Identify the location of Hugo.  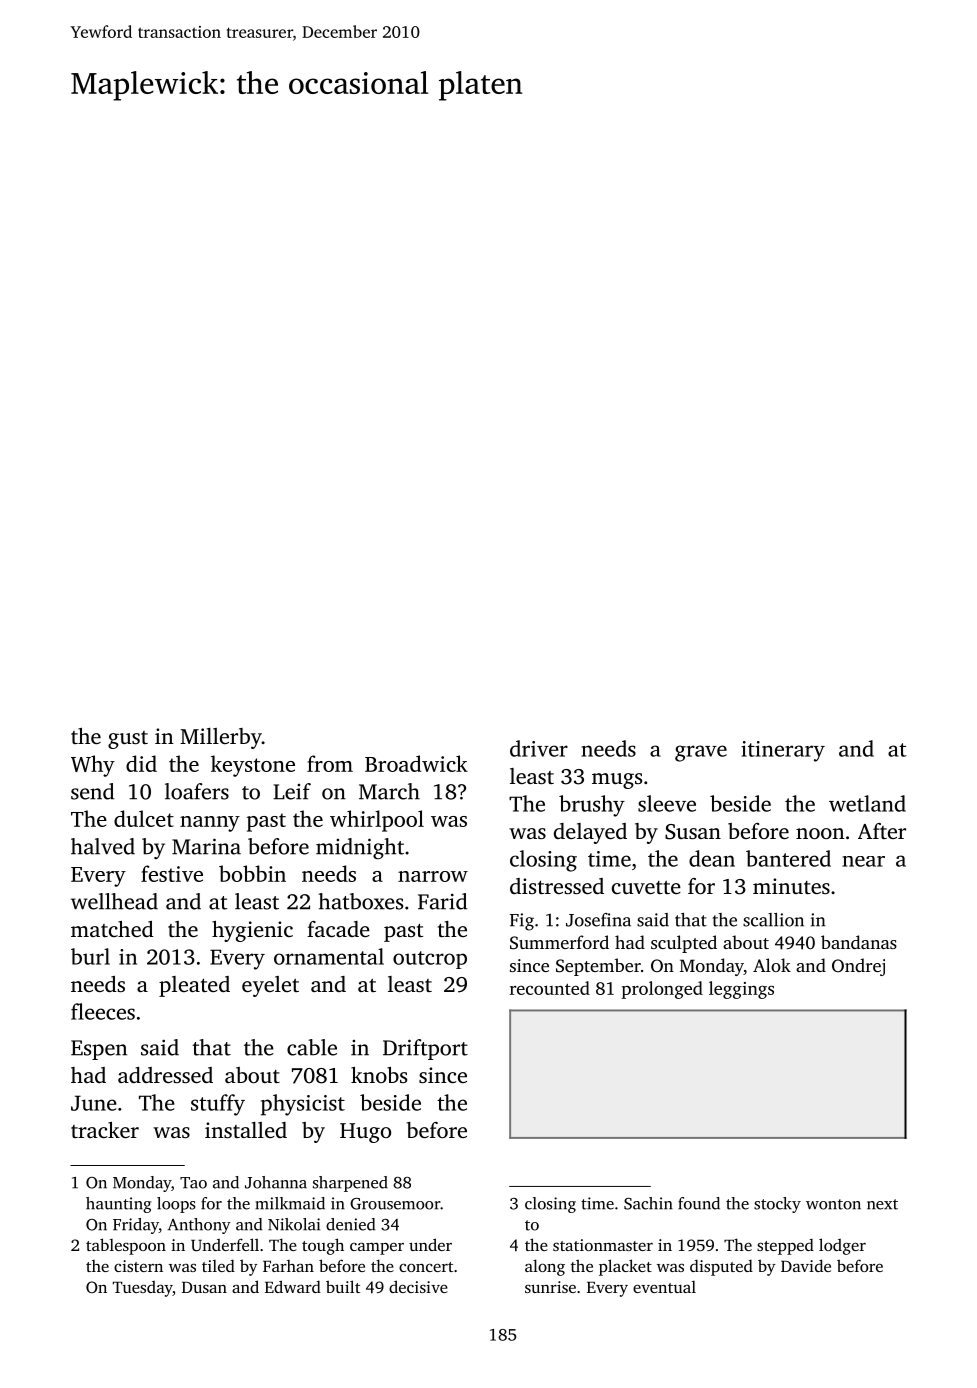
(365, 1133).
